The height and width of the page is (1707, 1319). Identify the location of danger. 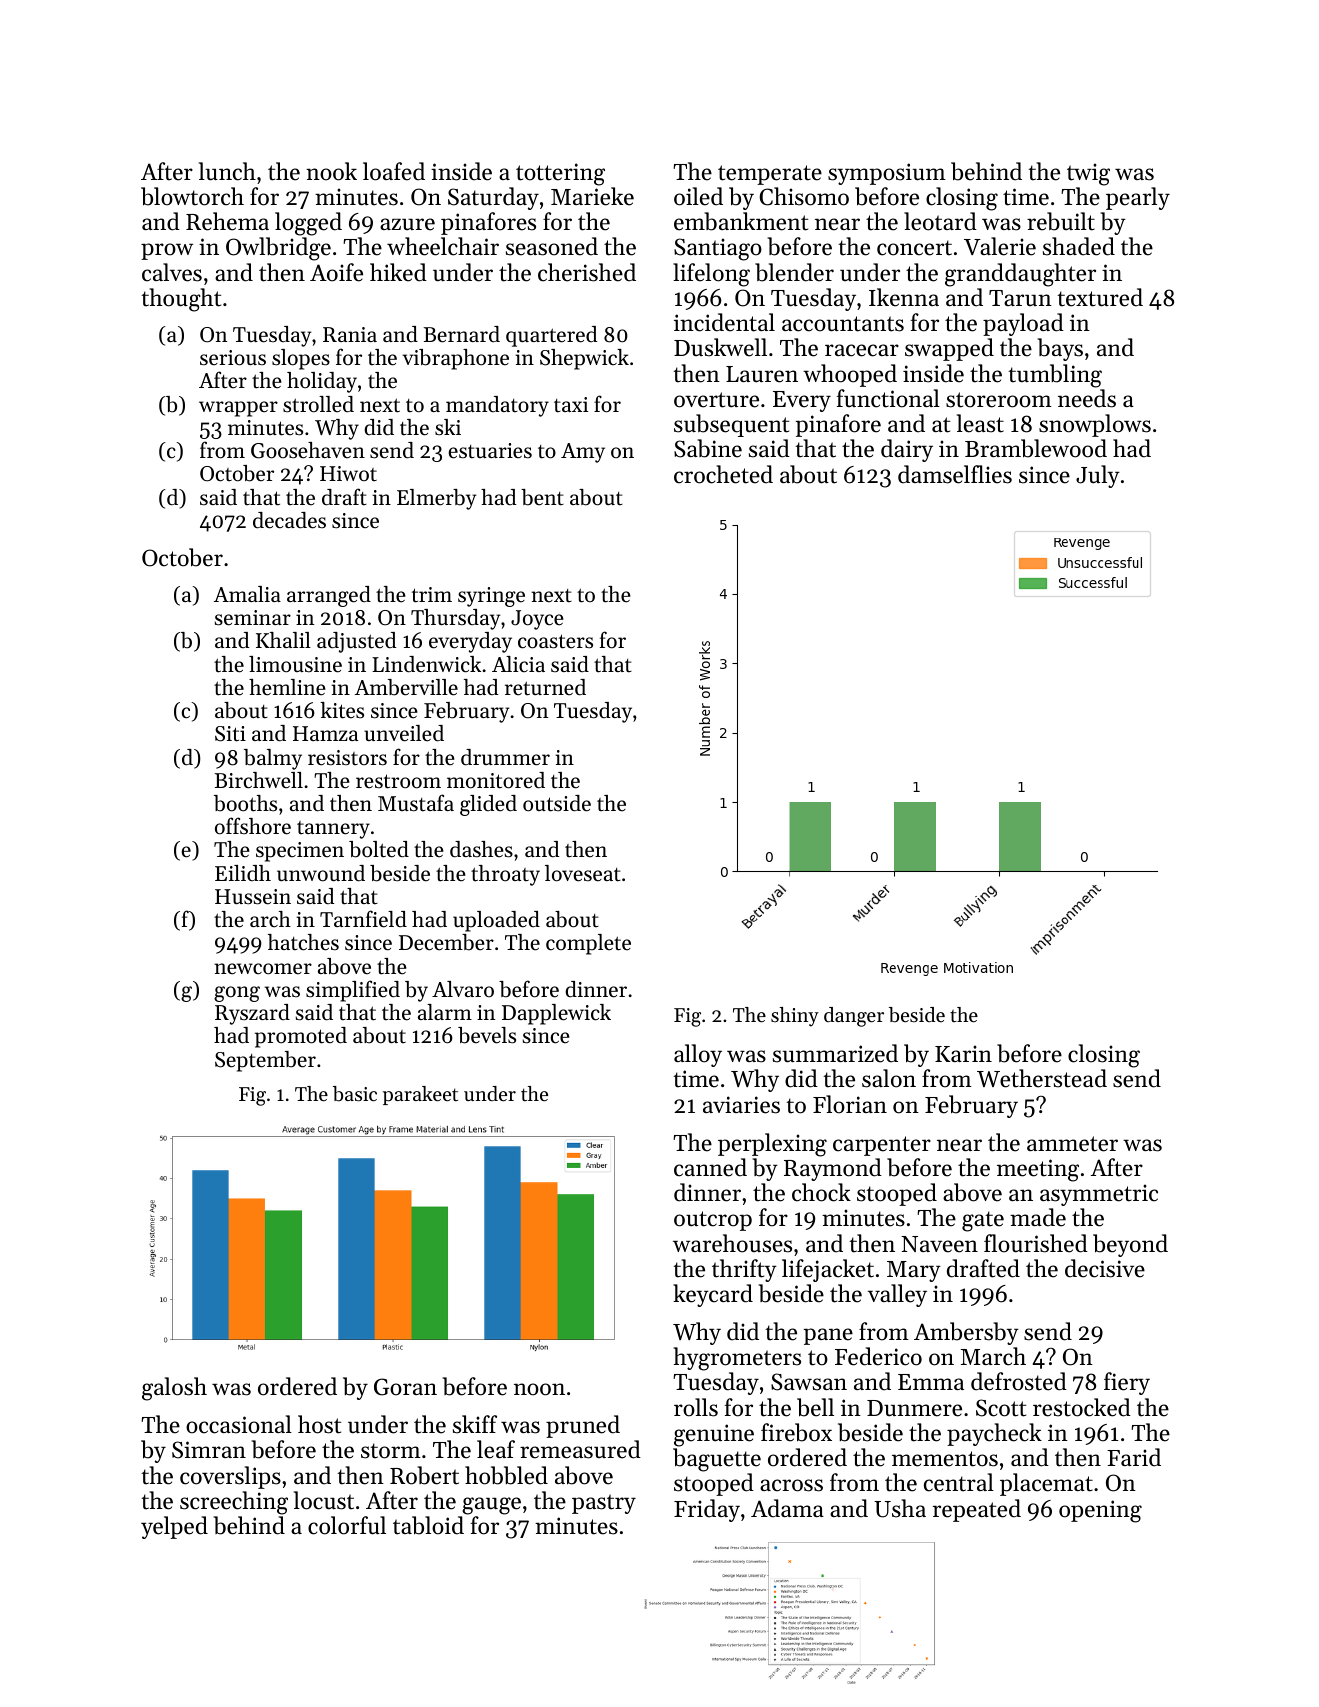
(854, 1017).
